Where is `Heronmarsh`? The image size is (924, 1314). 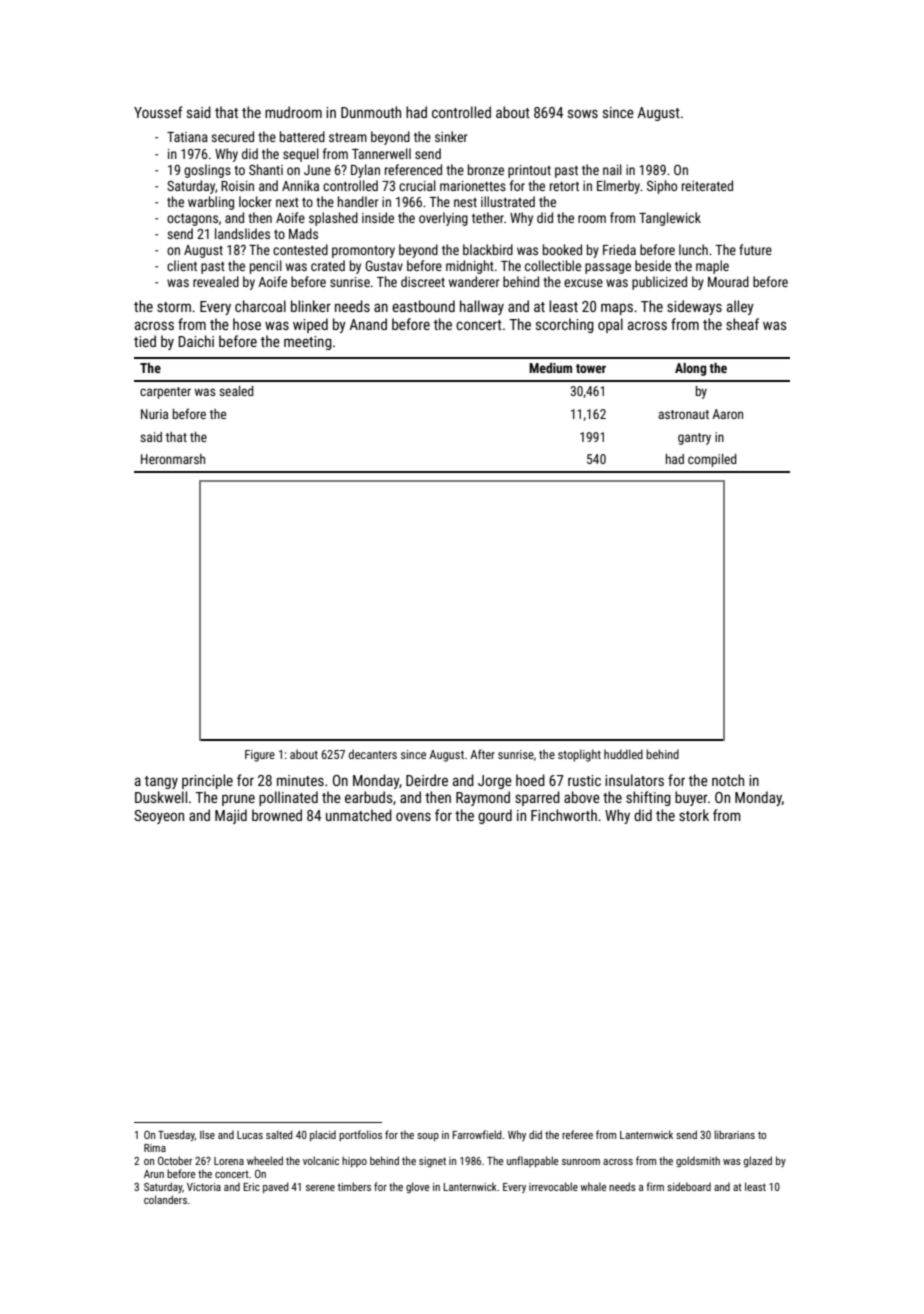
Heronmarsh is located at coordinates (173, 459).
